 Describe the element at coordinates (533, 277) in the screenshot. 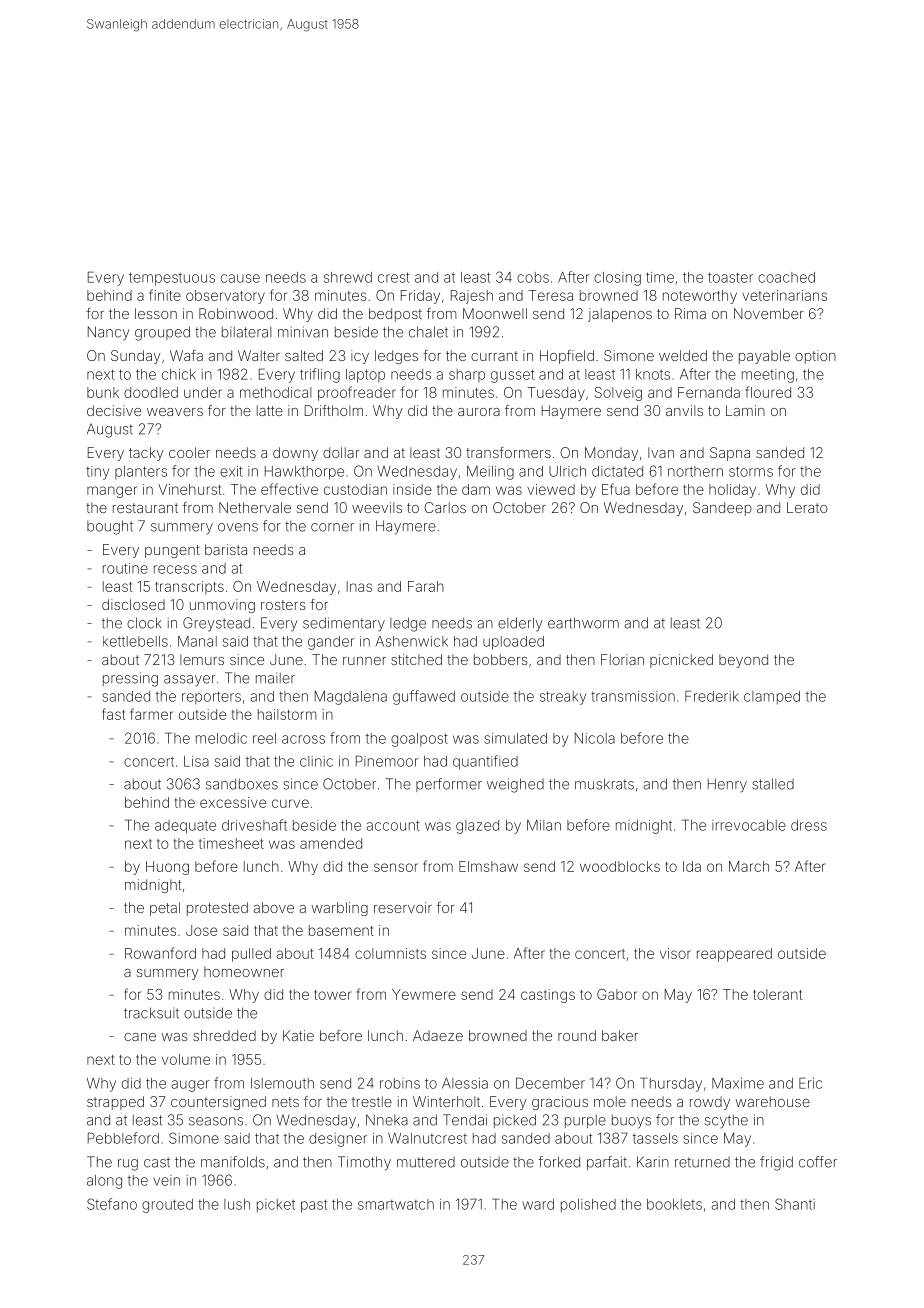

I see `cobs` at that location.
